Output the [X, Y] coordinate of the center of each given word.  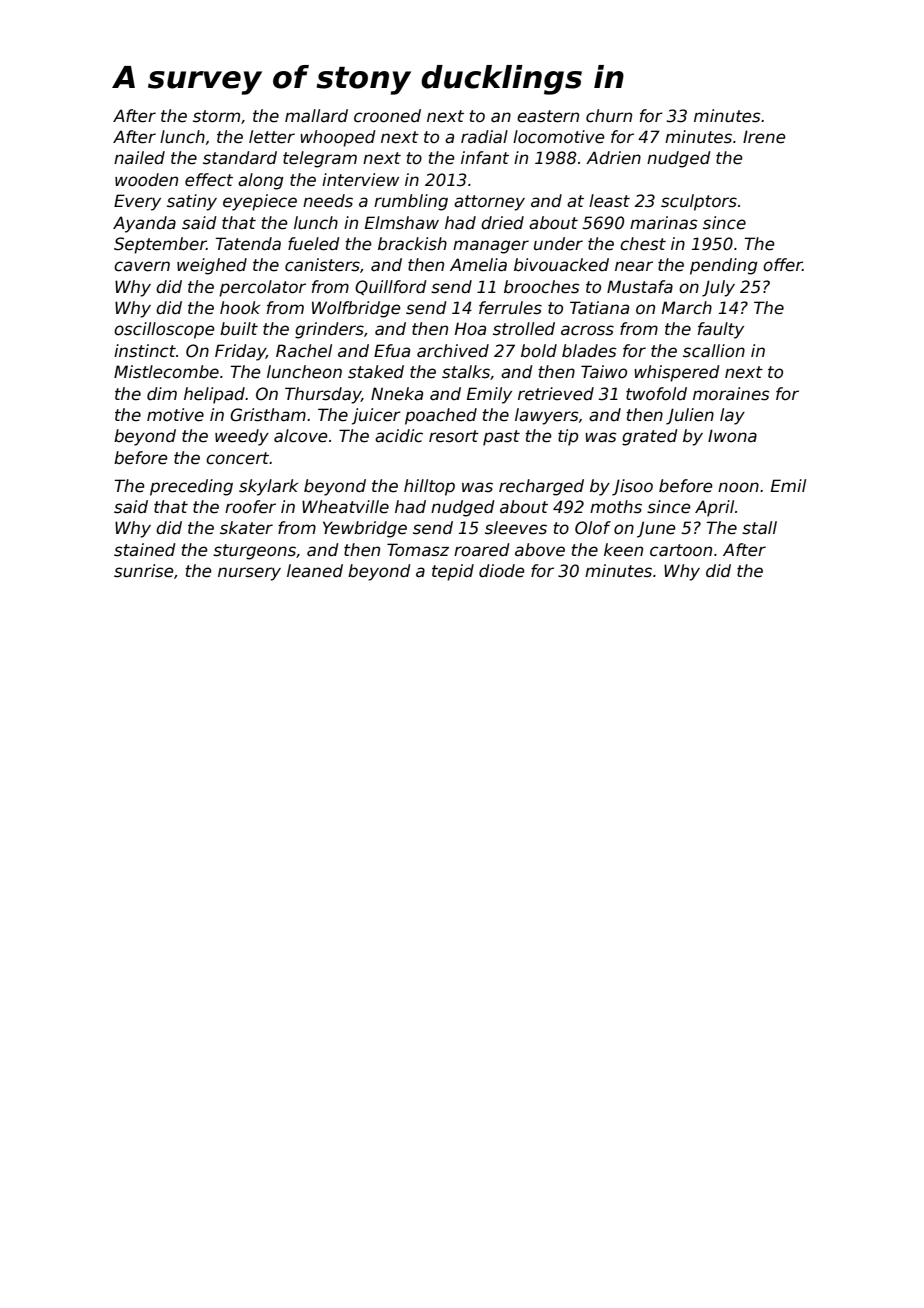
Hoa [470, 329]
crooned [387, 116]
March [687, 308]
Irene [764, 137]
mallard [316, 116]
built [239, 328]
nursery [249, 574]
